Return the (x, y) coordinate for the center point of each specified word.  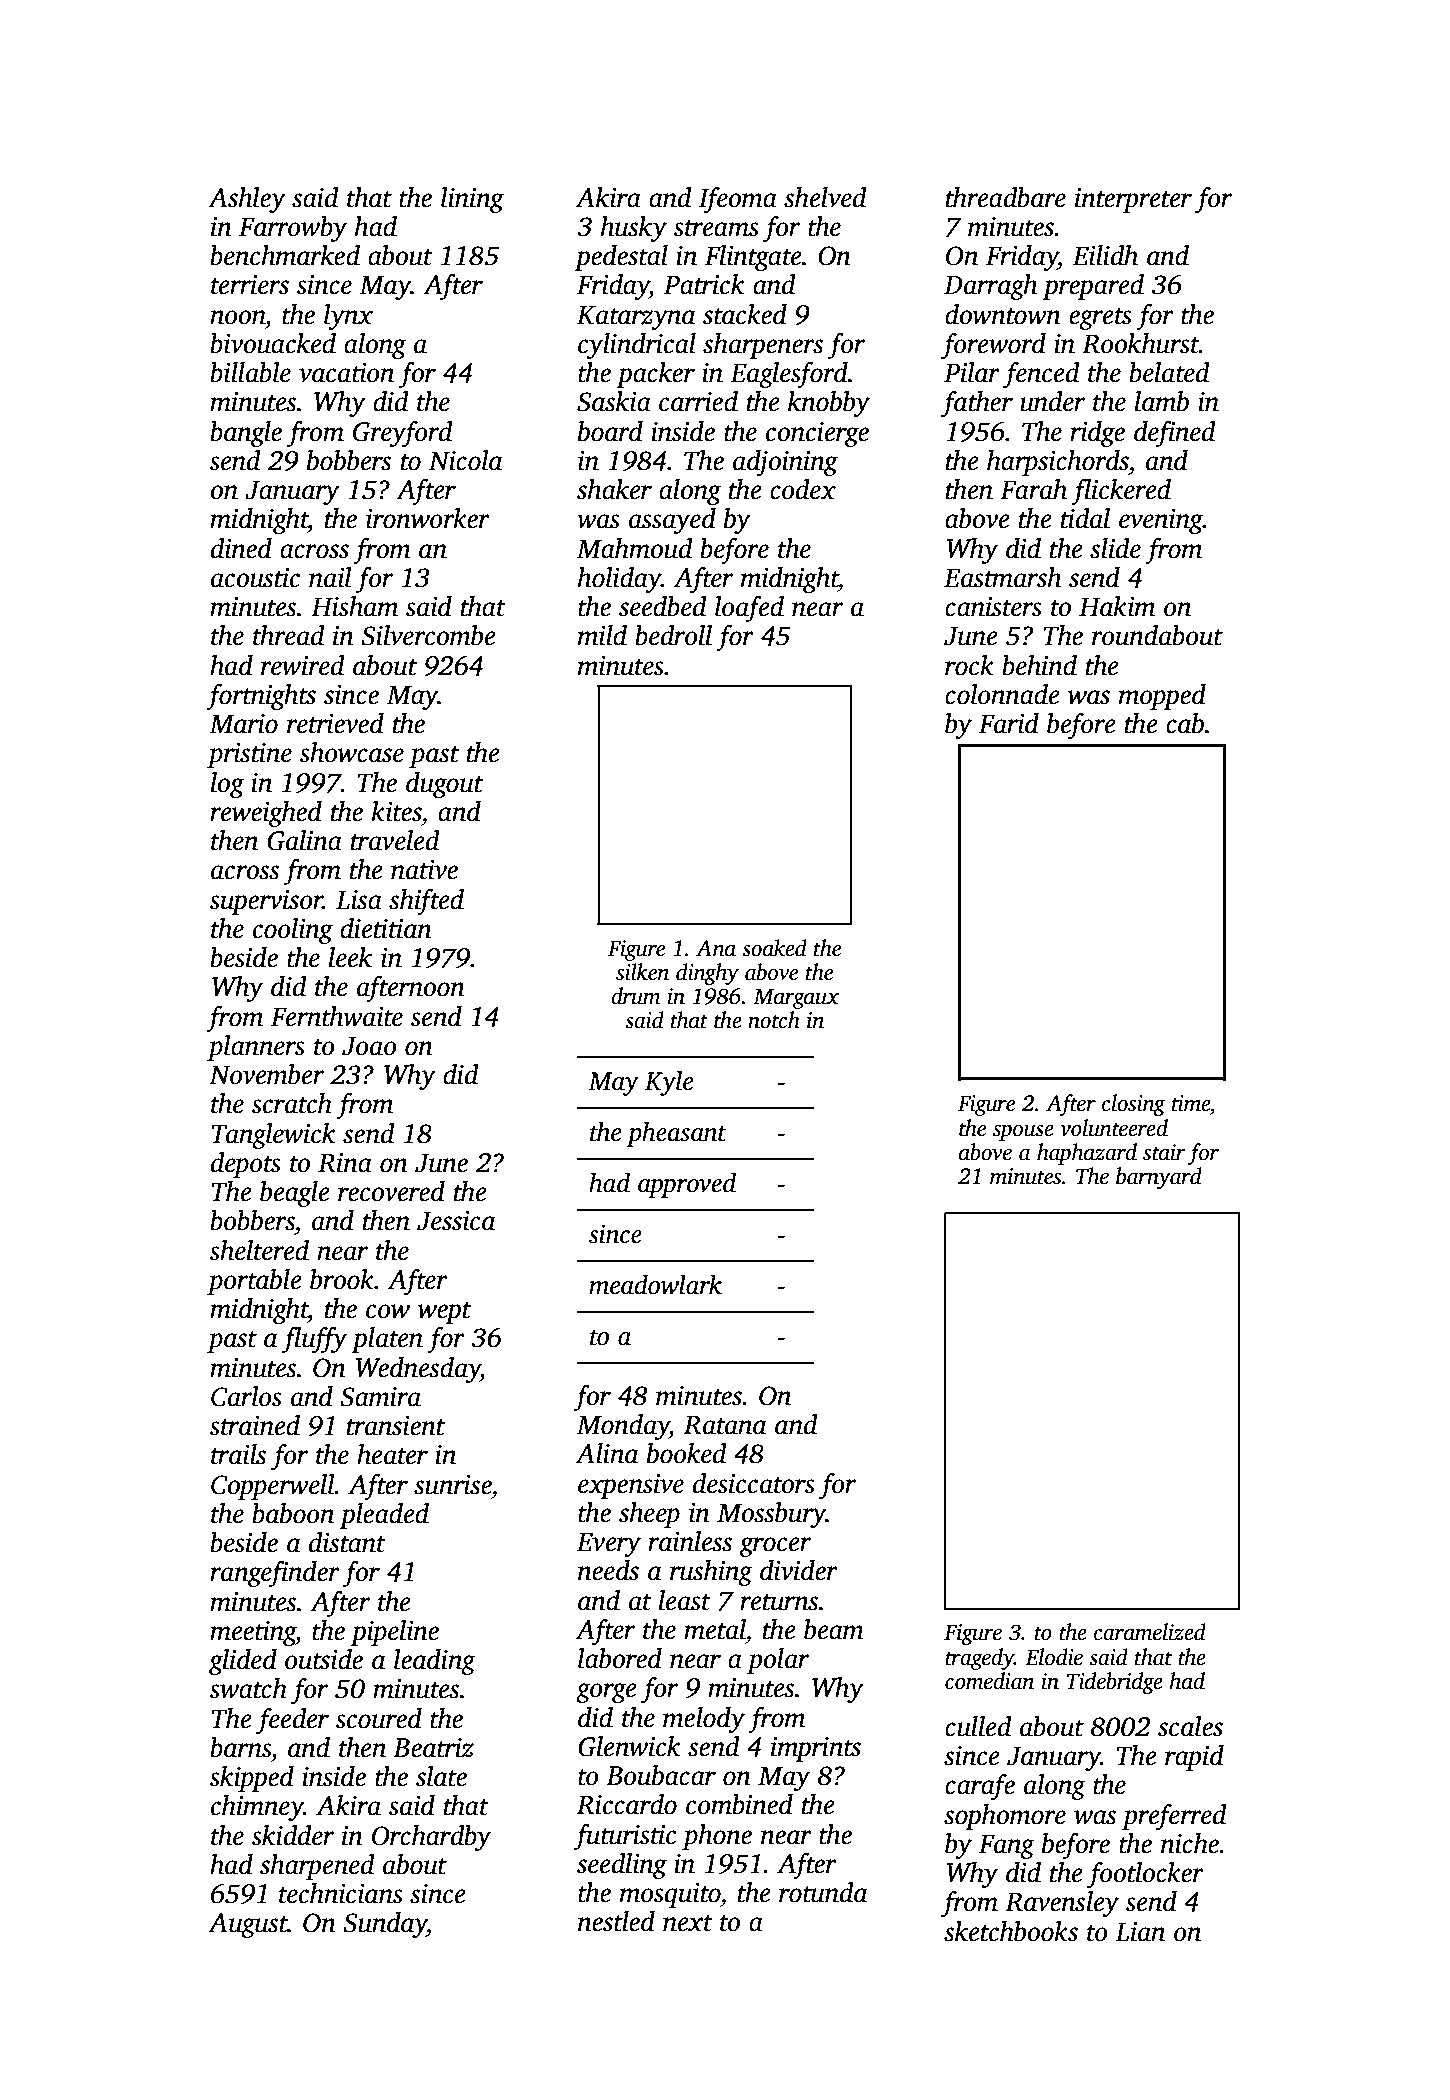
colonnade (1002, 694)
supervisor (266, 902)
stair (1164, 1152)
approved (687, 1185)
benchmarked (285, 255)
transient (396, 1426)
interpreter (1133, 200)
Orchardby (431, 1838)
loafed (749, 608)
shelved (825, 197)
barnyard (1159, 1178)
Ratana (725, 1425)
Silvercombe (428, 635)
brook (342, 1279)
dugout (444, 785)
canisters (993, 607)
